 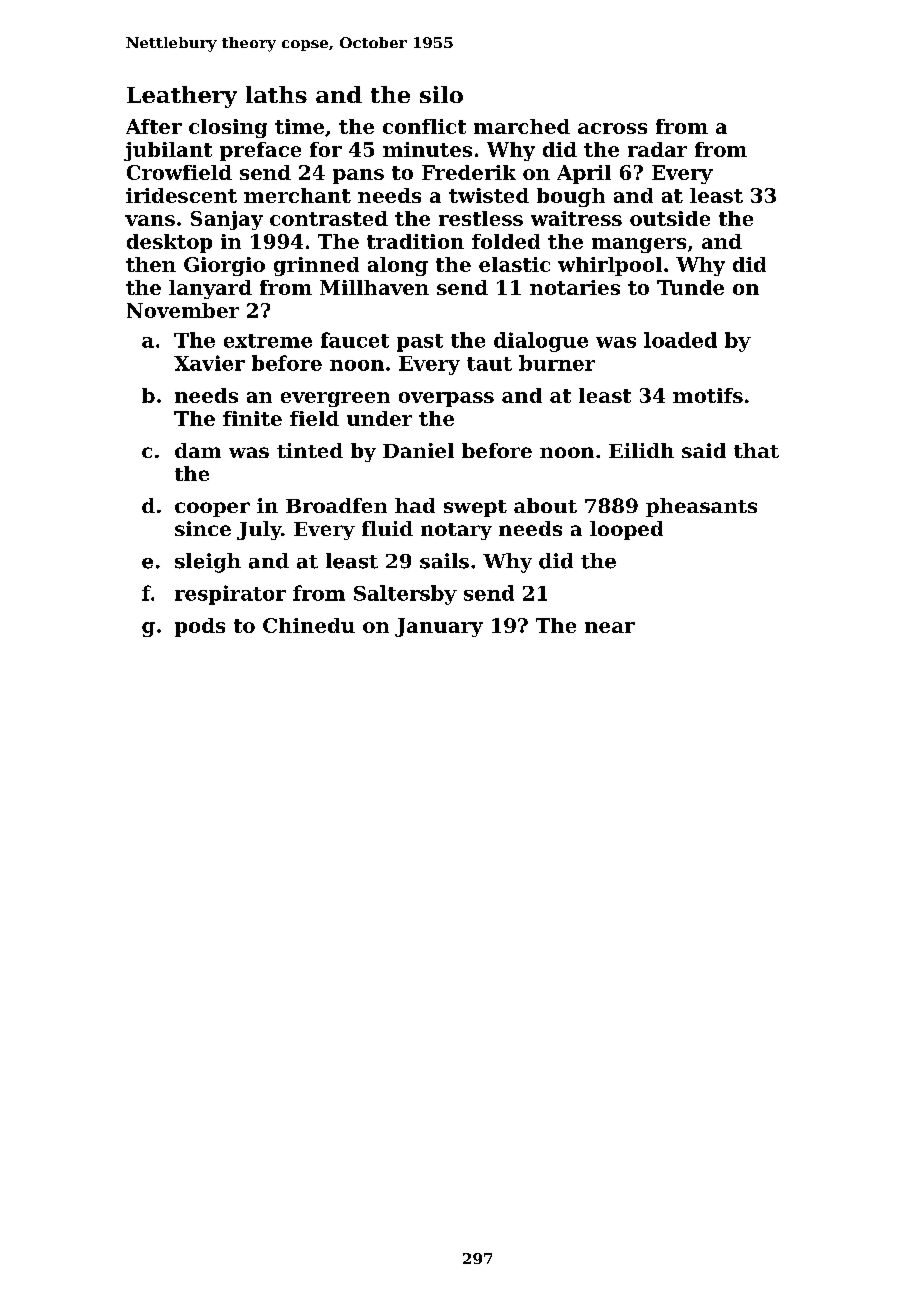 What do you see at coordinates (439, 627) in the screenshot?
I see `January` at bounding box center [439, 627].
